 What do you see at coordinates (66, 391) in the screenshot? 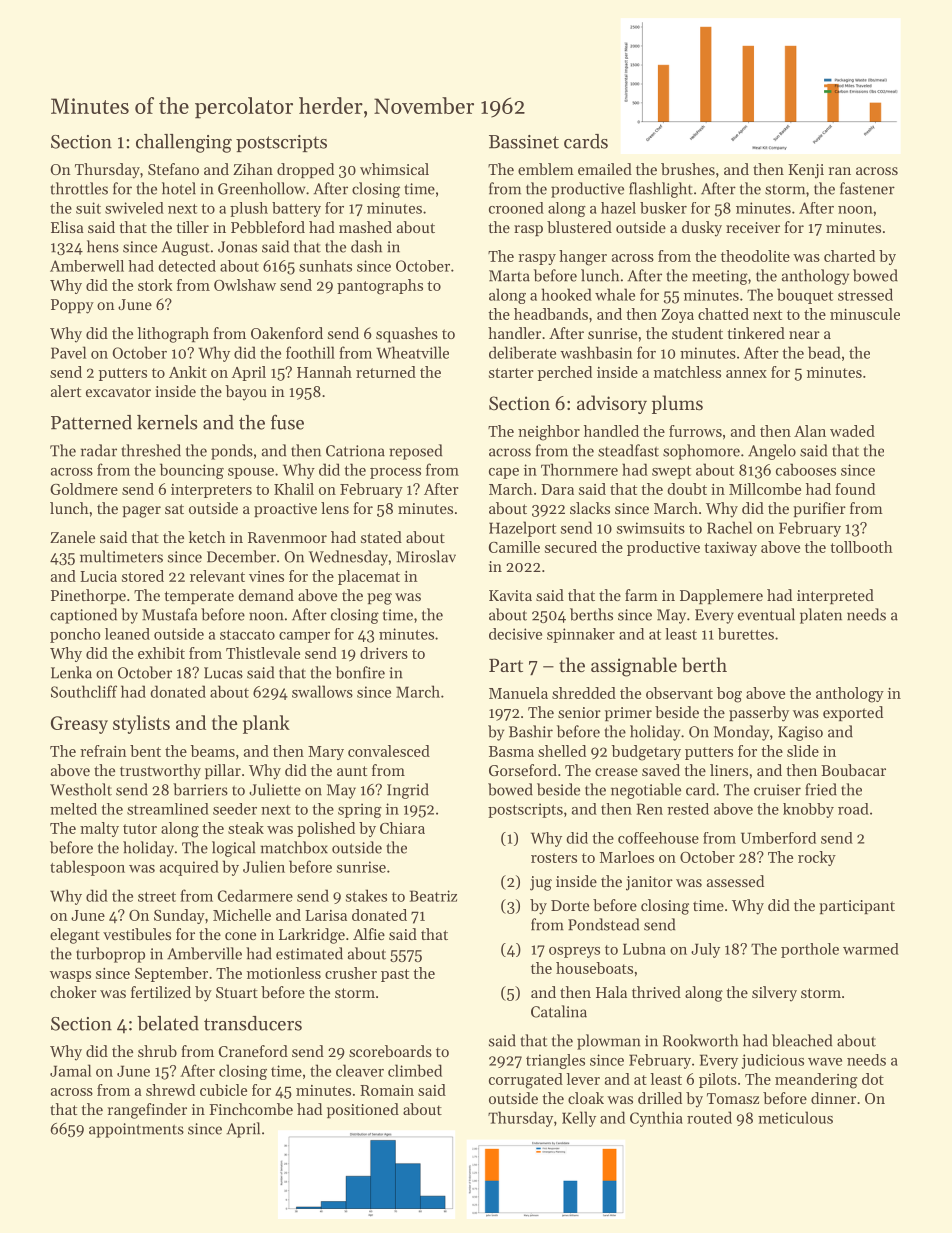
I see `alert` at bounding box center [66, 391].
